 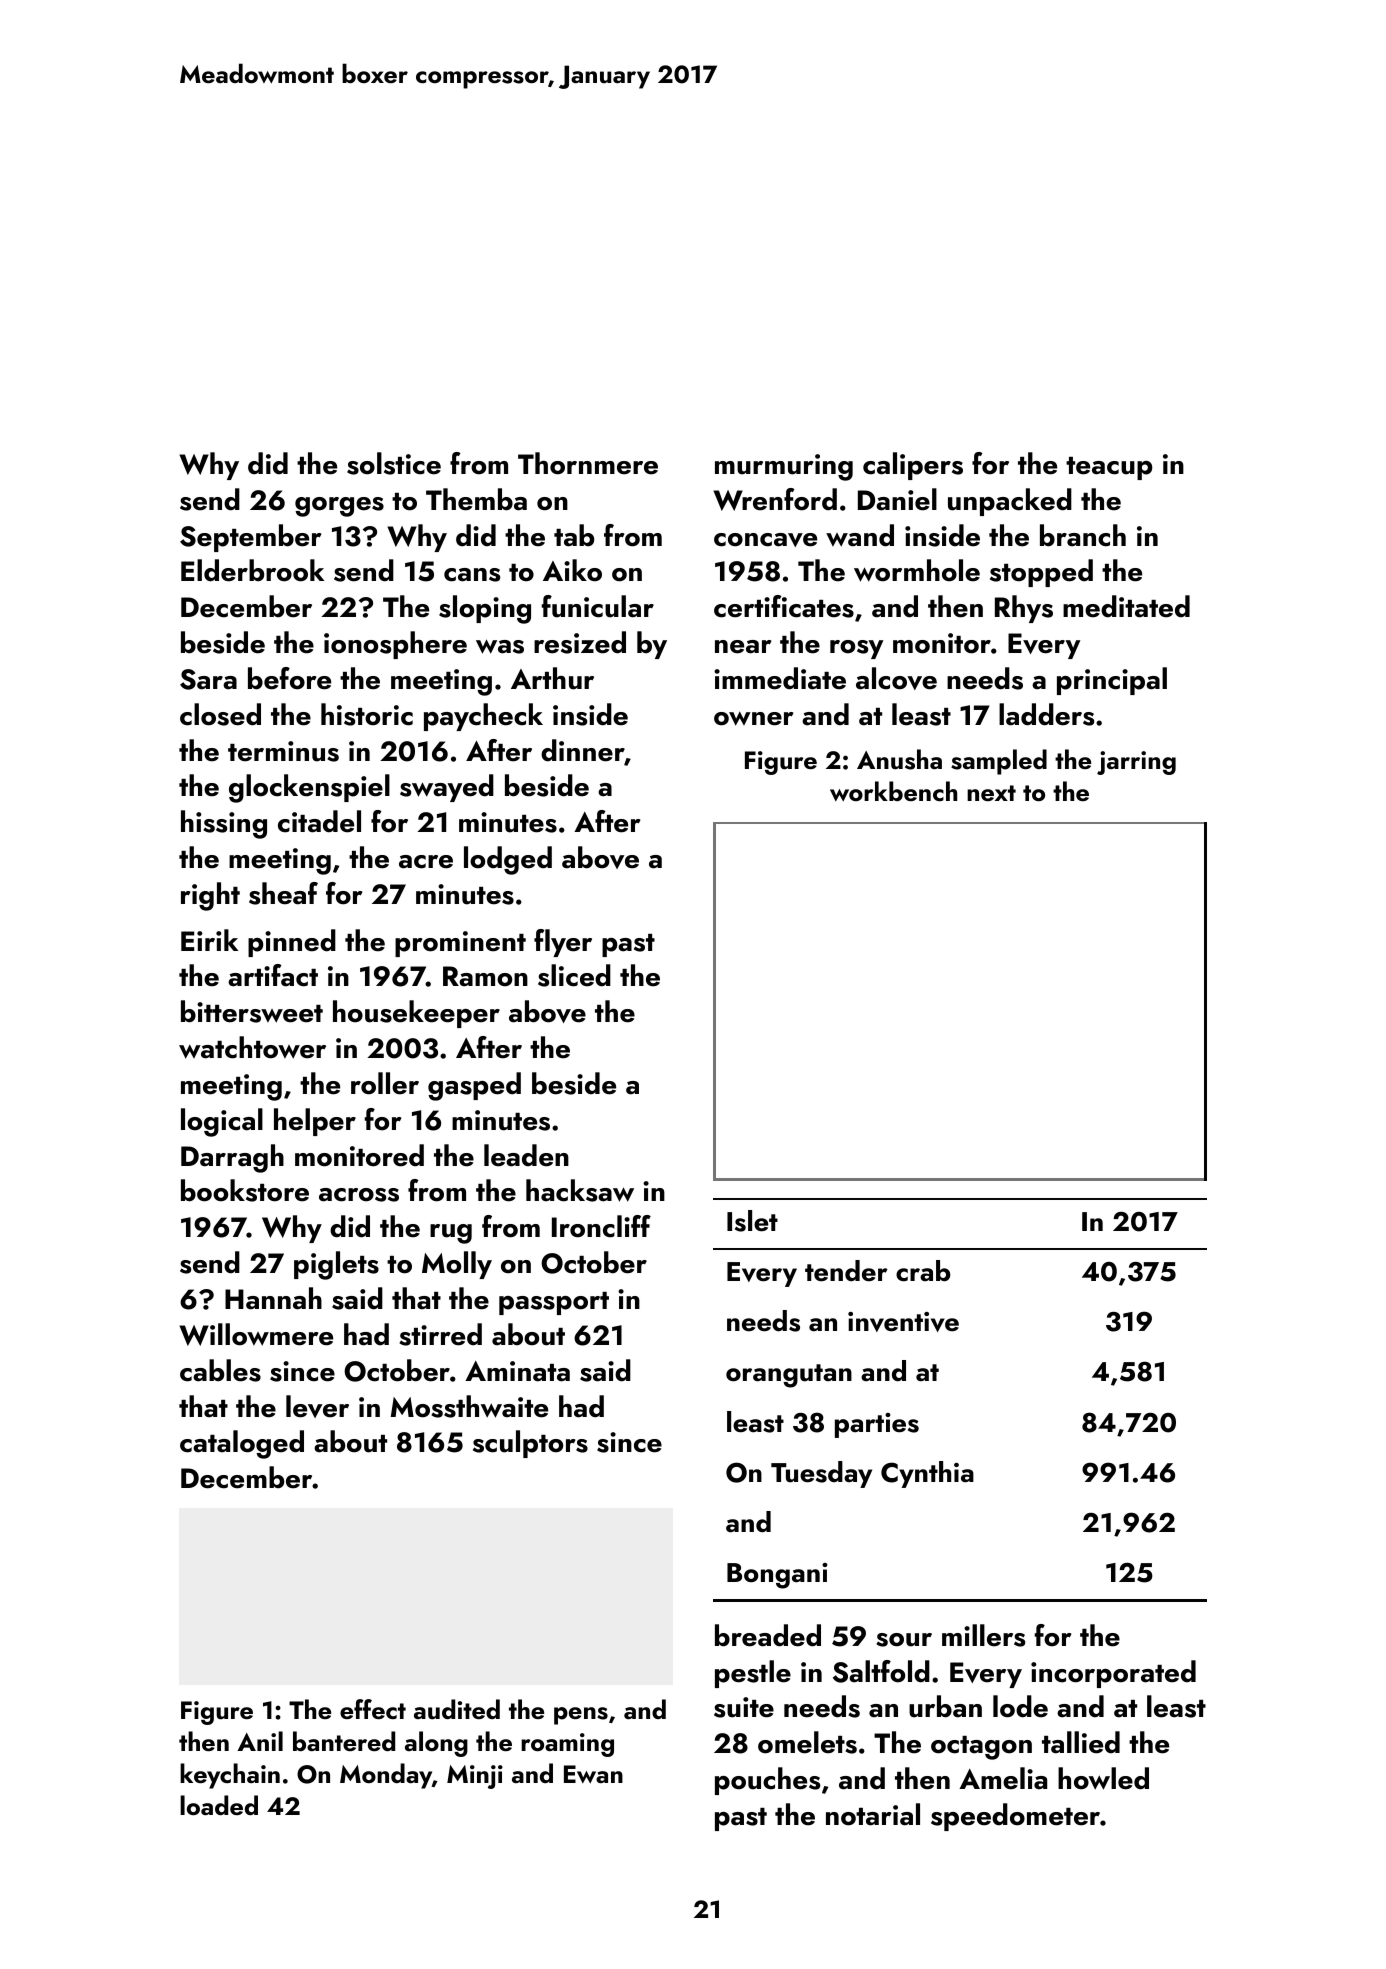 What do you see at coordinates (386, 1776) in the screenshot?
I see `Monday` at bounding box center [386, 1776].
